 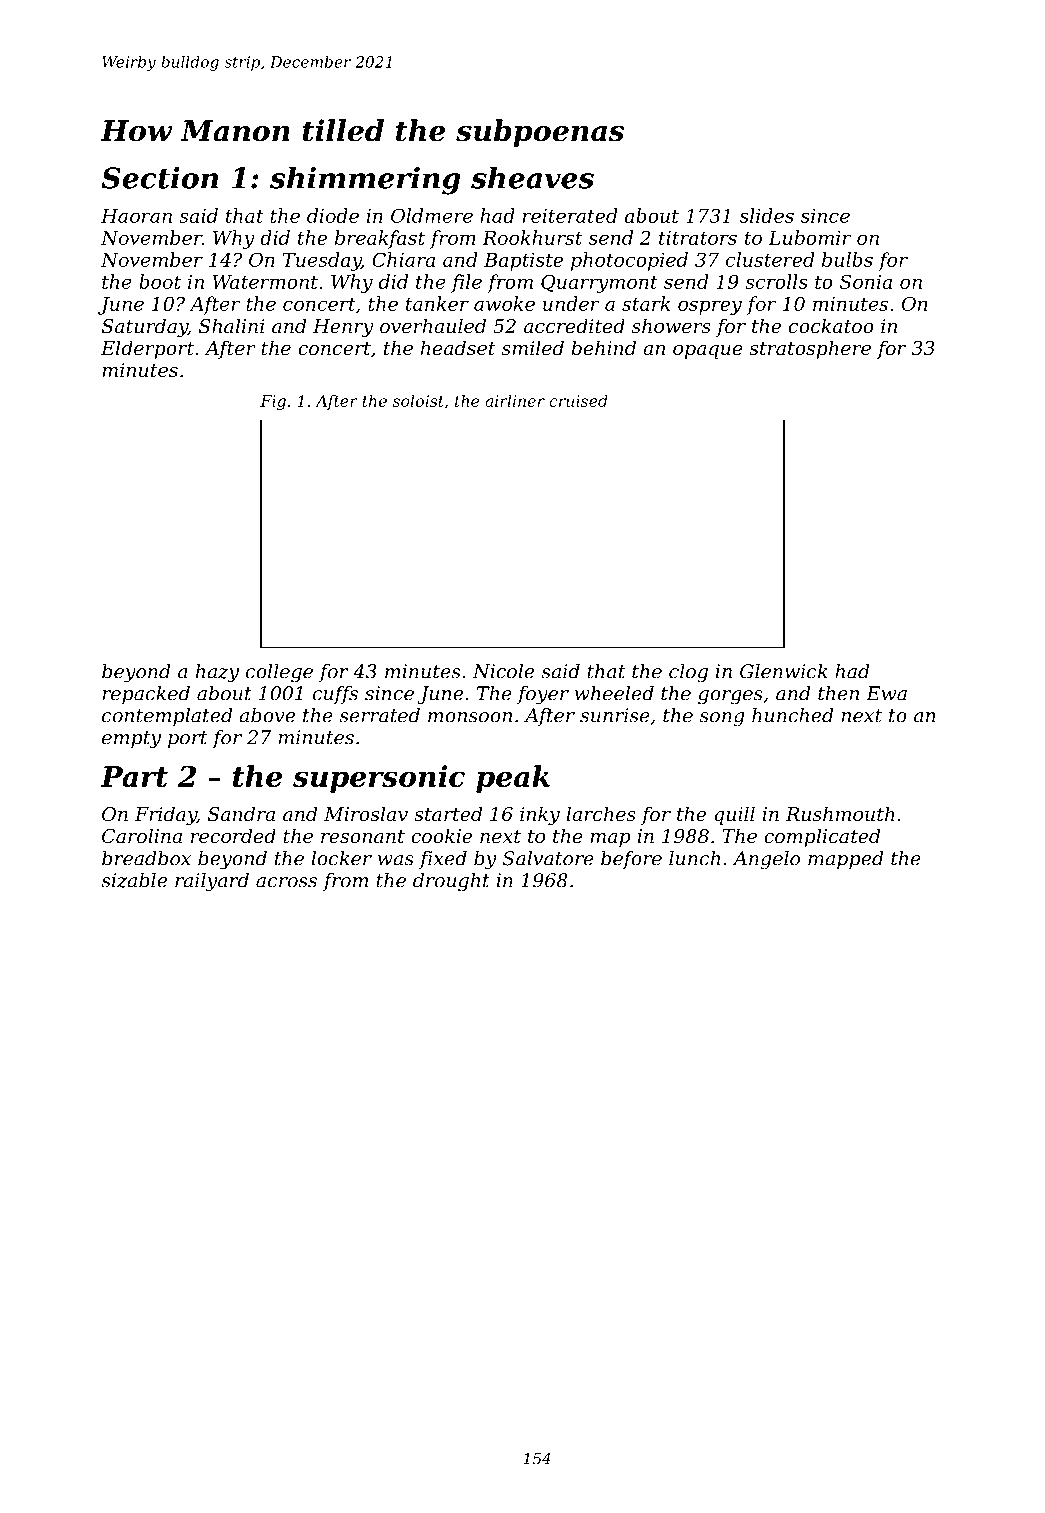 What do you see at coordinates (273, 402) in the screenshot?
I see `Fig` at bounding box center [273, 402].
